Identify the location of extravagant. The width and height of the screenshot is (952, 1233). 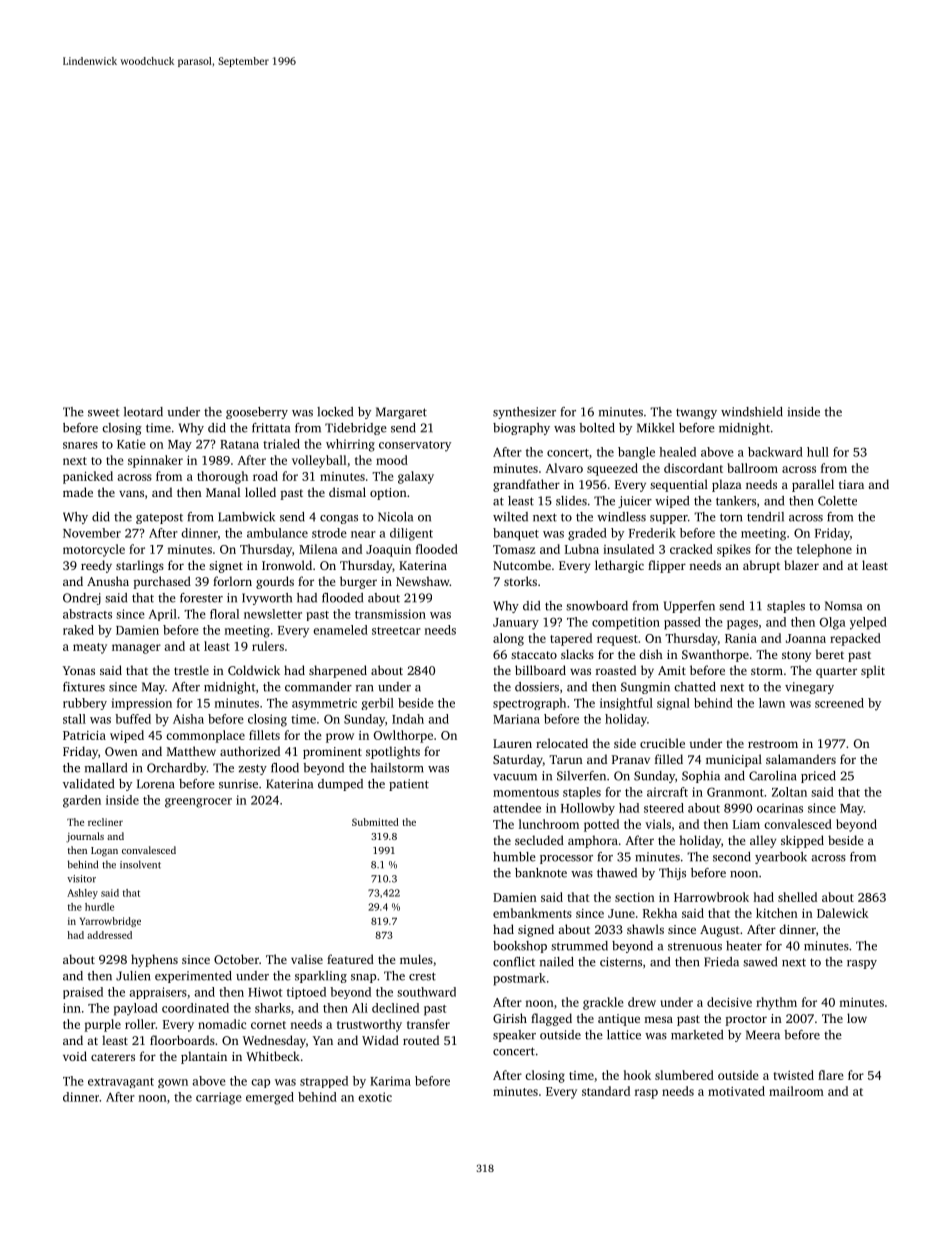
(121, 1083).
